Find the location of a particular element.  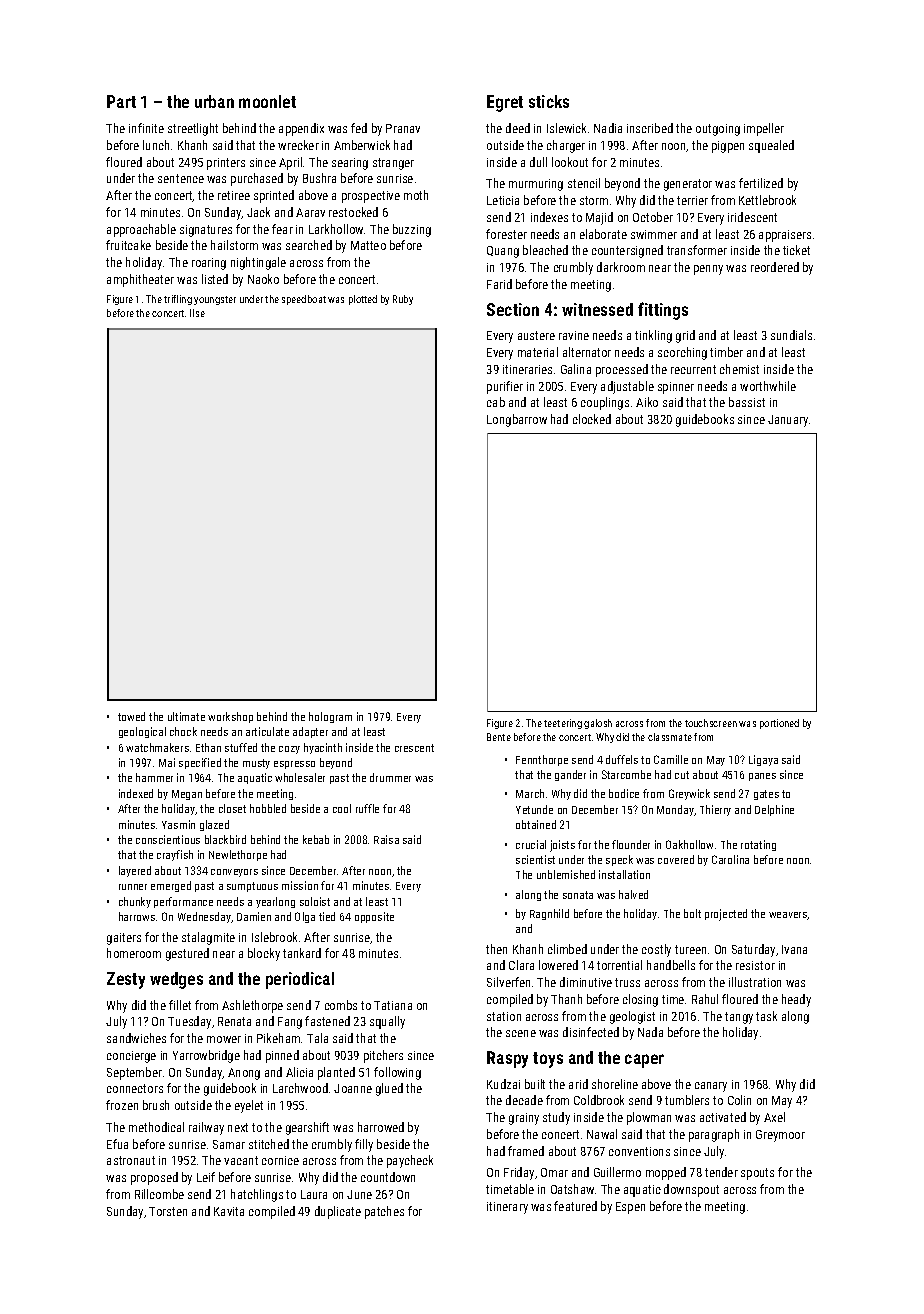

Torsten is located at coordinates (168, 1211).
